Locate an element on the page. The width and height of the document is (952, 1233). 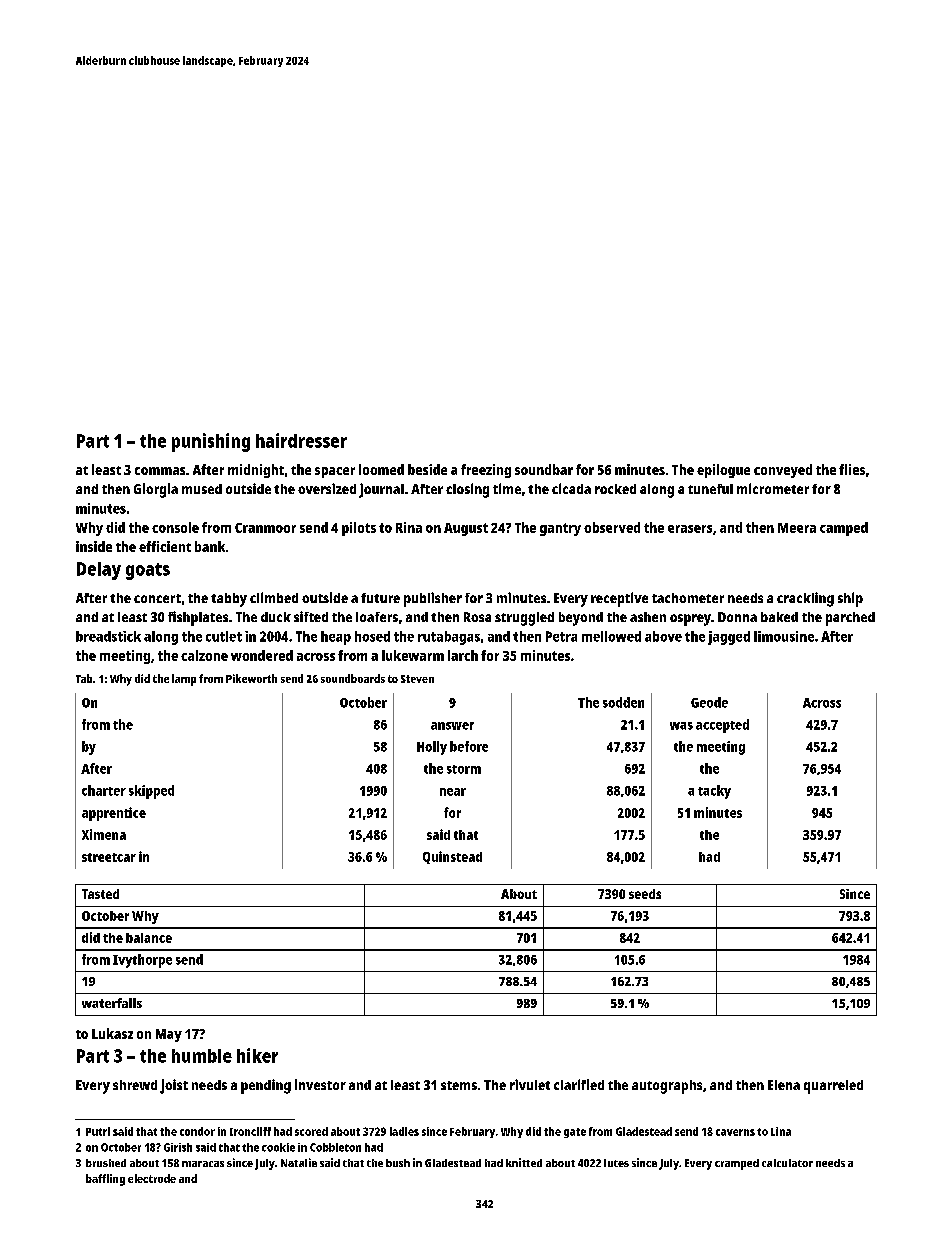
maracas is located at coordinates (203, 1164).
